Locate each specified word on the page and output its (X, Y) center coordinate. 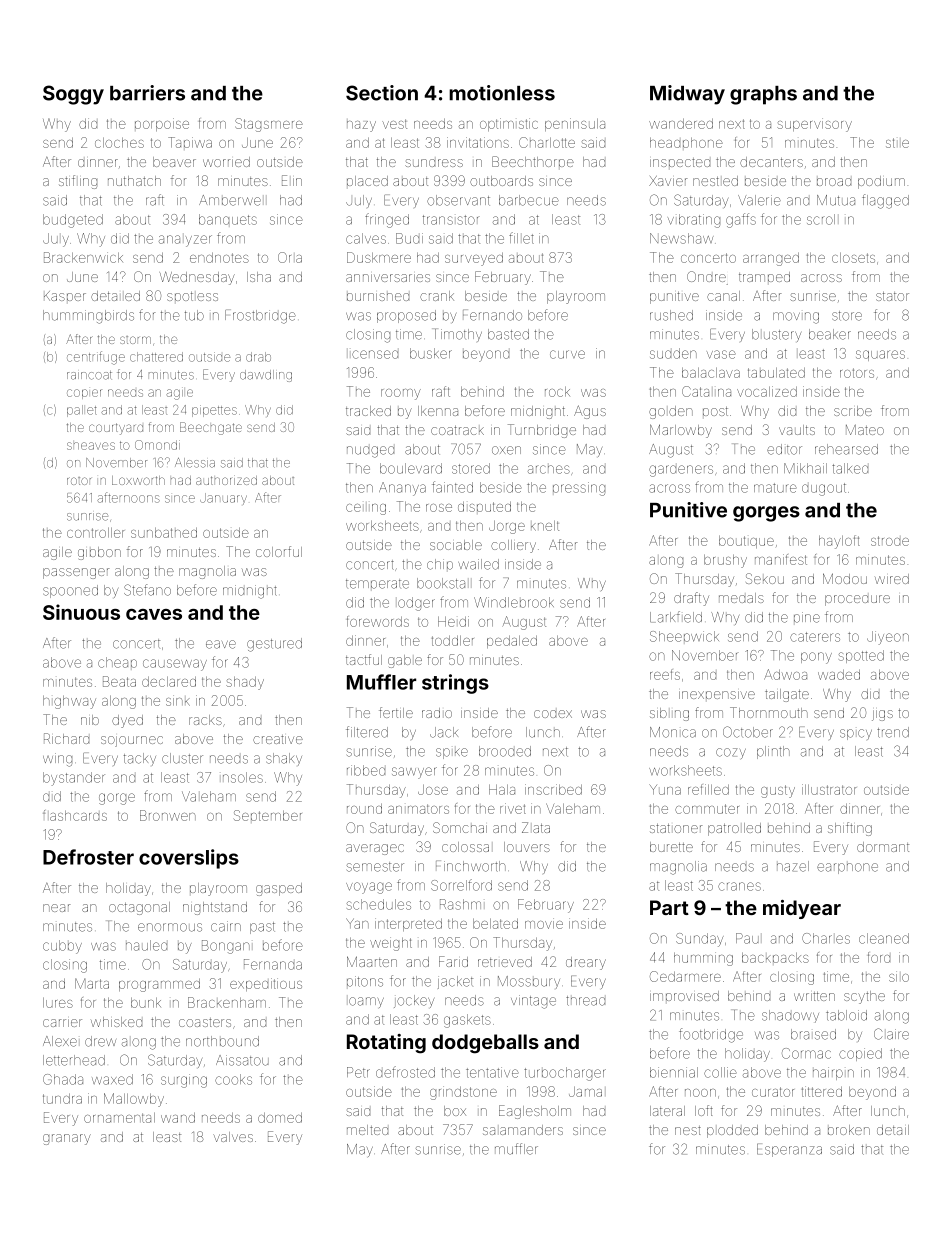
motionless (502, 93)
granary (67, 1139)
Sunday (700, 940)
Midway (687, 95)
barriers (147, 93)
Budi (409, 238)
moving (796, 318)
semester (375, 867)
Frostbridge (260, 317)
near (57, 908)
